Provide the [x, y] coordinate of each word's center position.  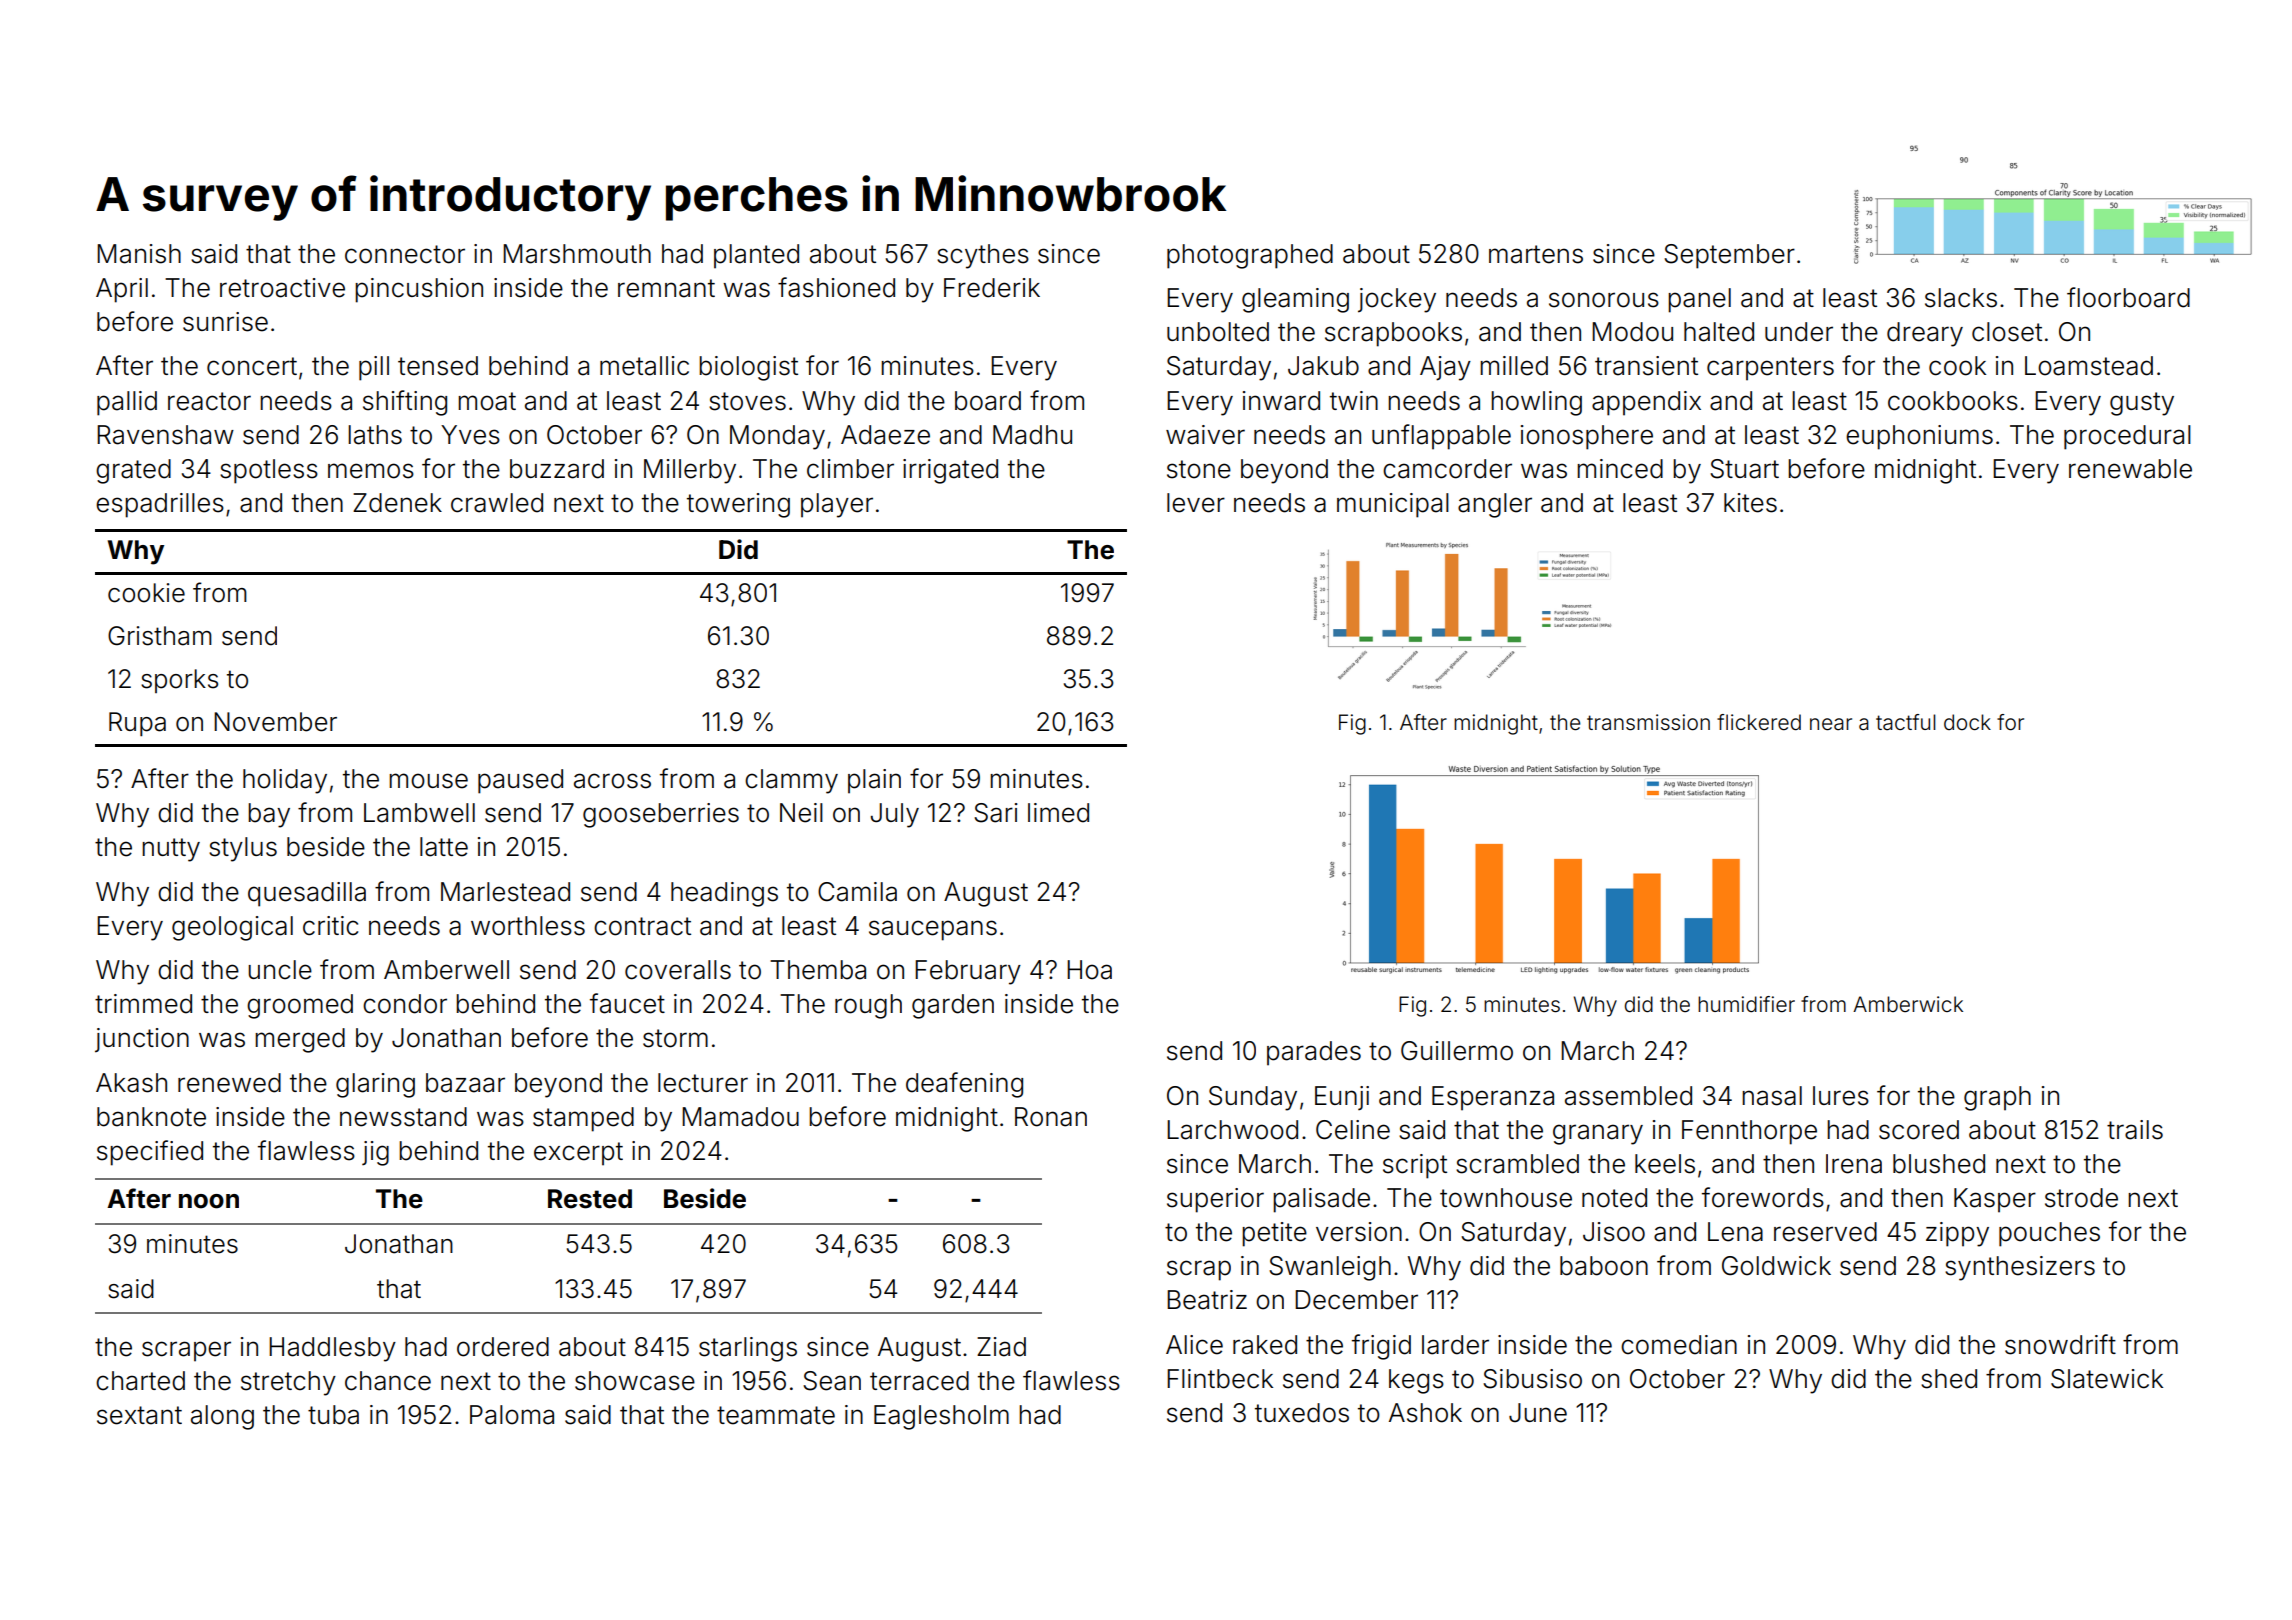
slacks [1961, 298]
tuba [333, 1415]
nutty [171, 850]
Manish [139, 254]
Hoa [1089, 970]
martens [1536, 254]
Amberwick [1908, 1004]
